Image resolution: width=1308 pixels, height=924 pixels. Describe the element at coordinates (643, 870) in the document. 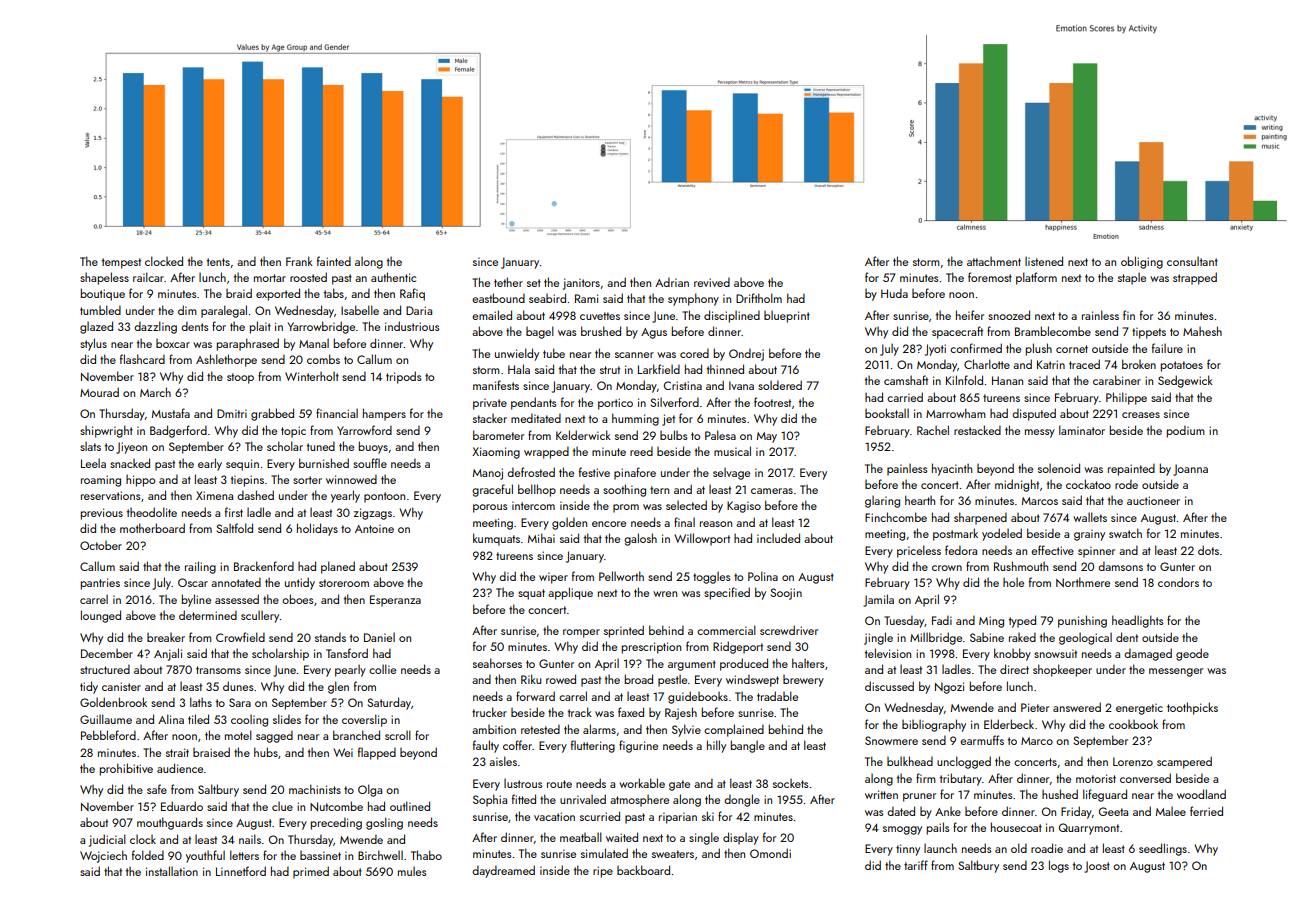

I see `backboard` at that location.
